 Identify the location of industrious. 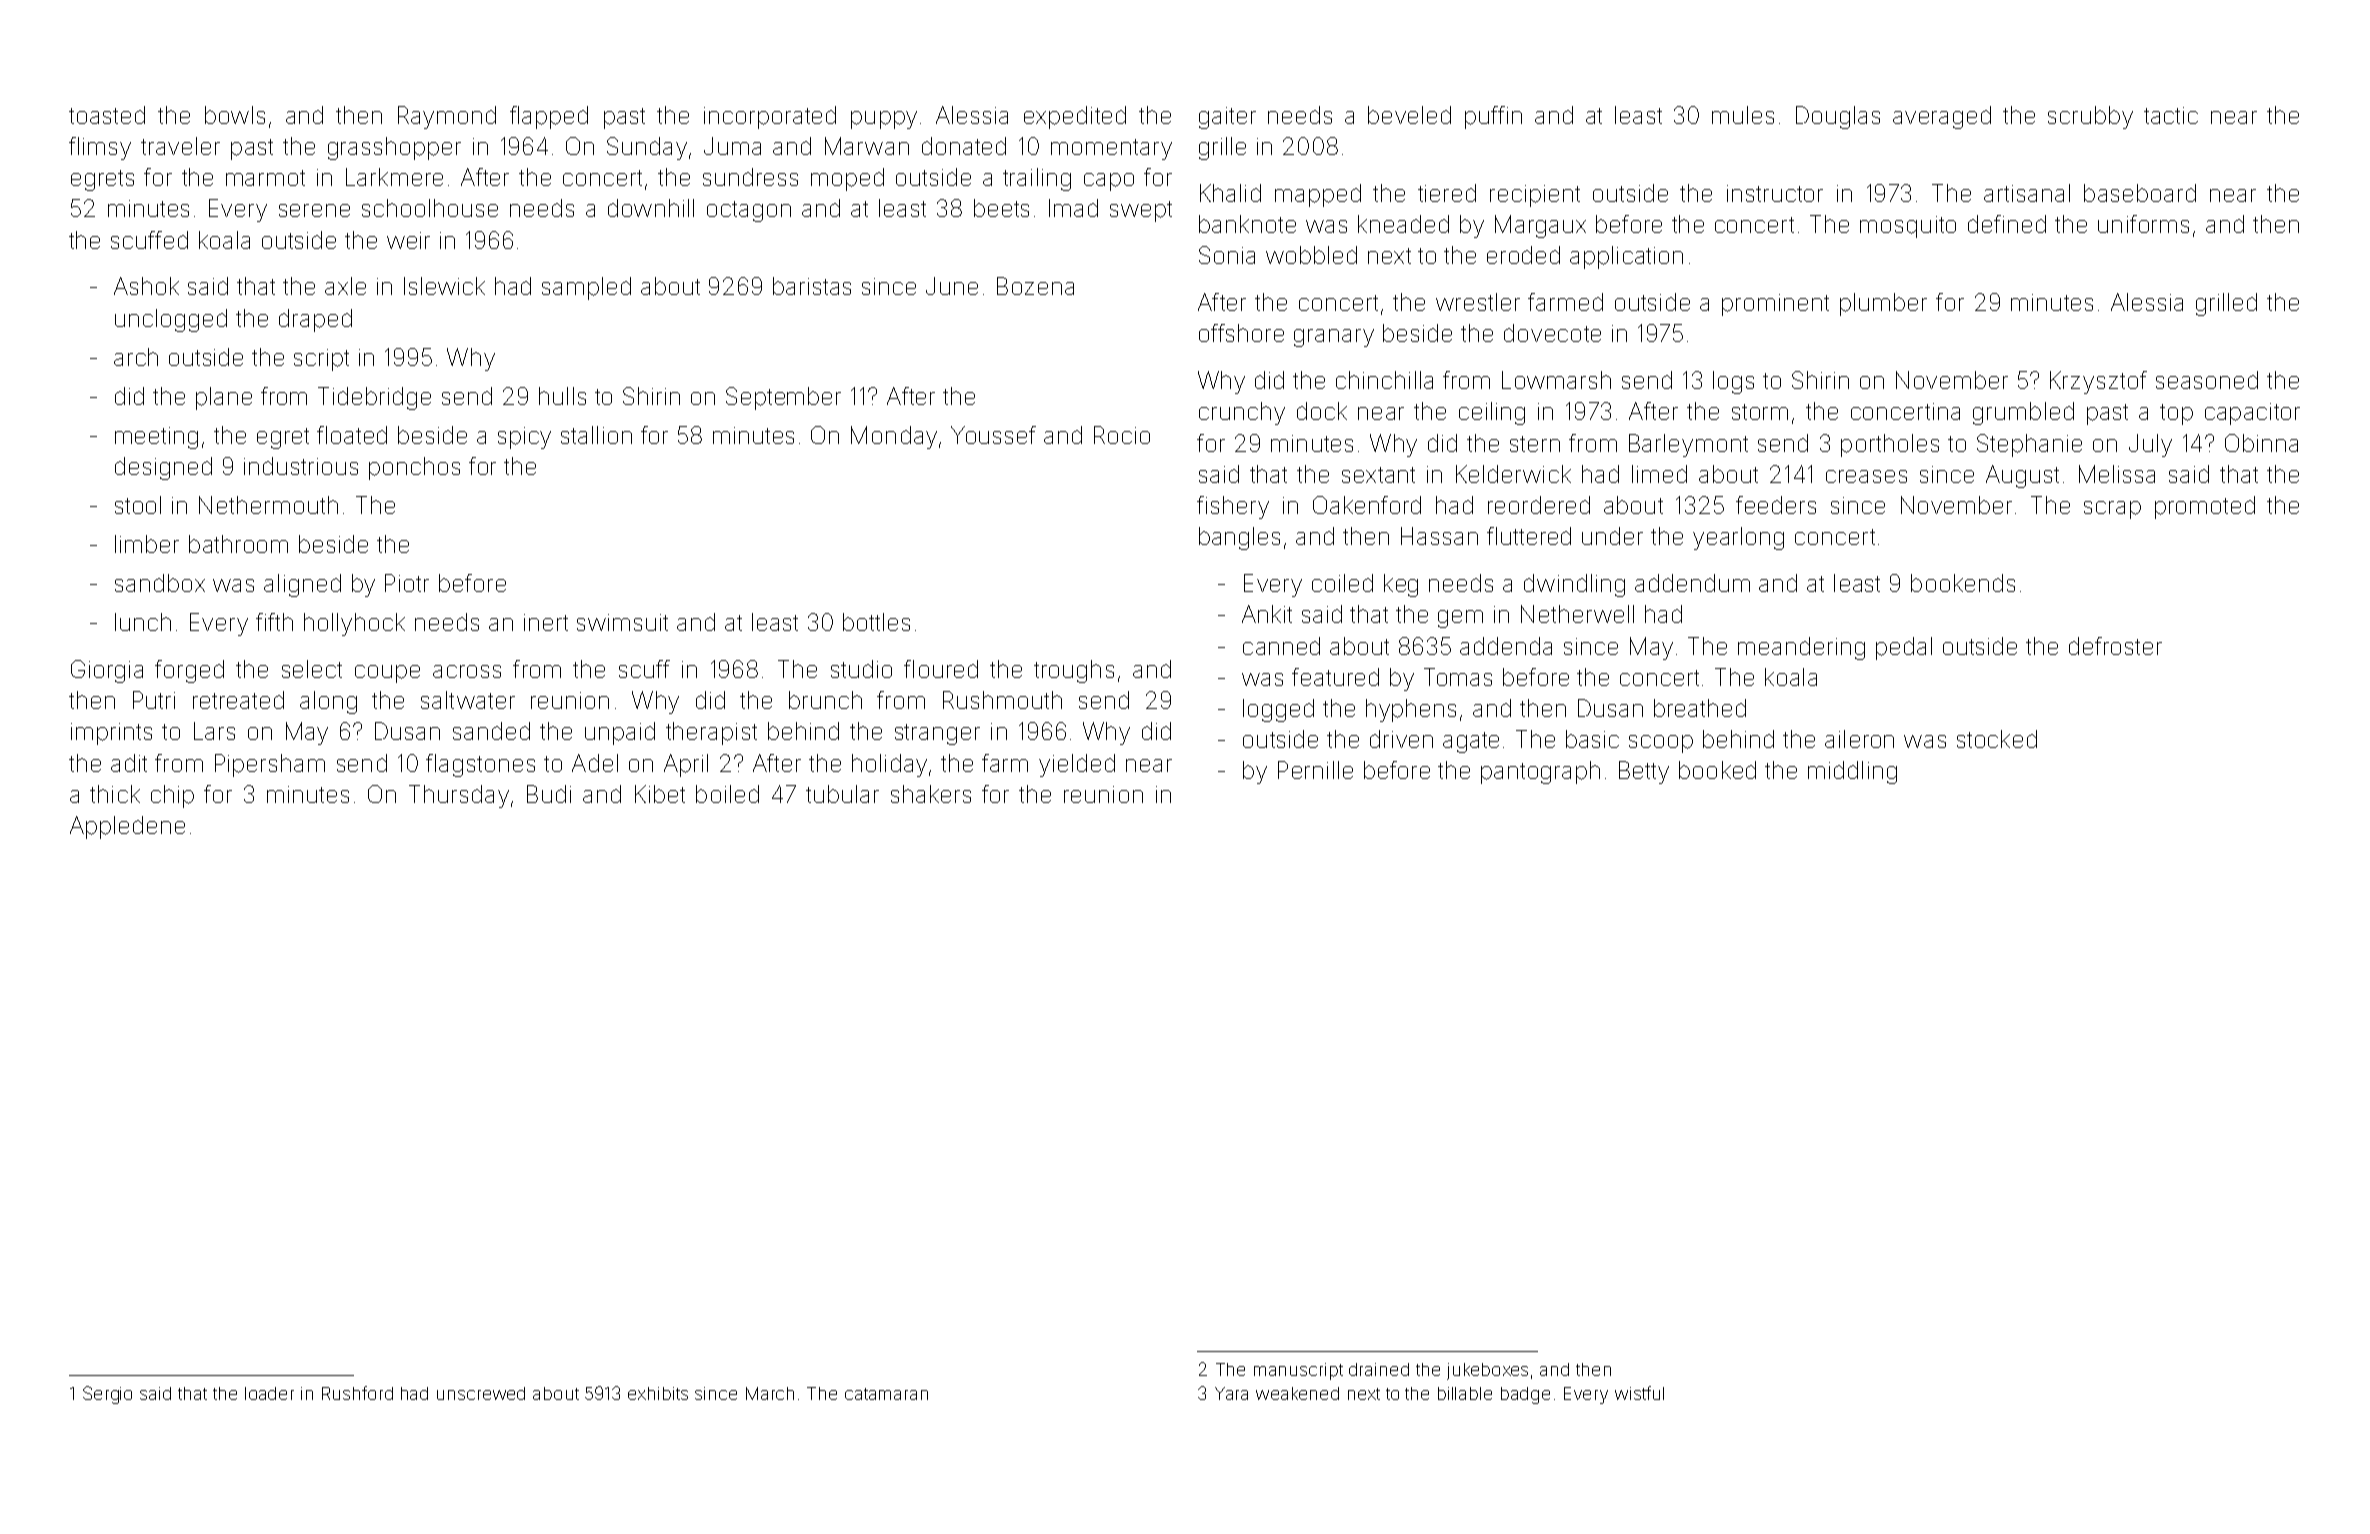
(301, 466).
